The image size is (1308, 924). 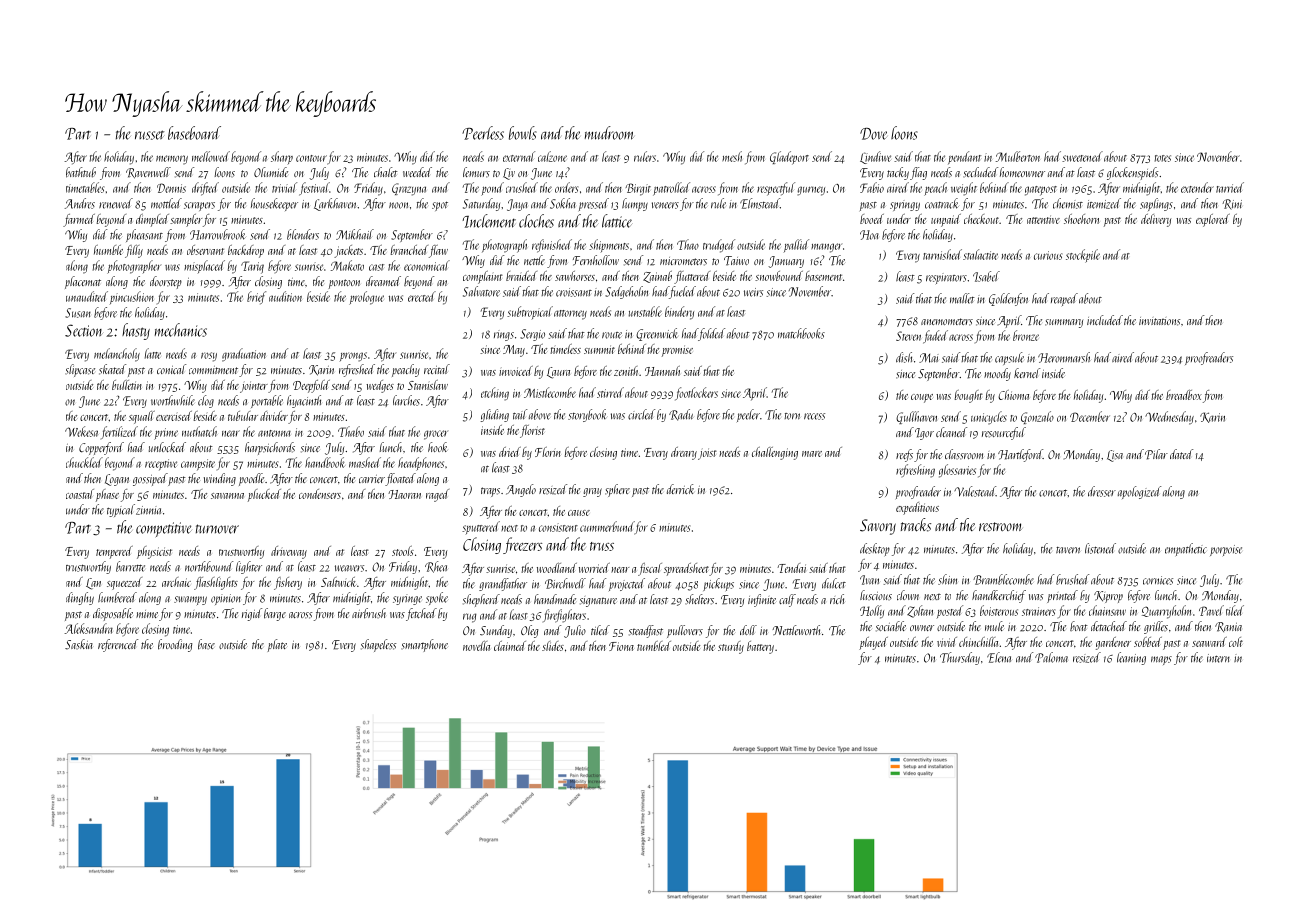 I want to click on gossiped, so click(x=150, y=479).
